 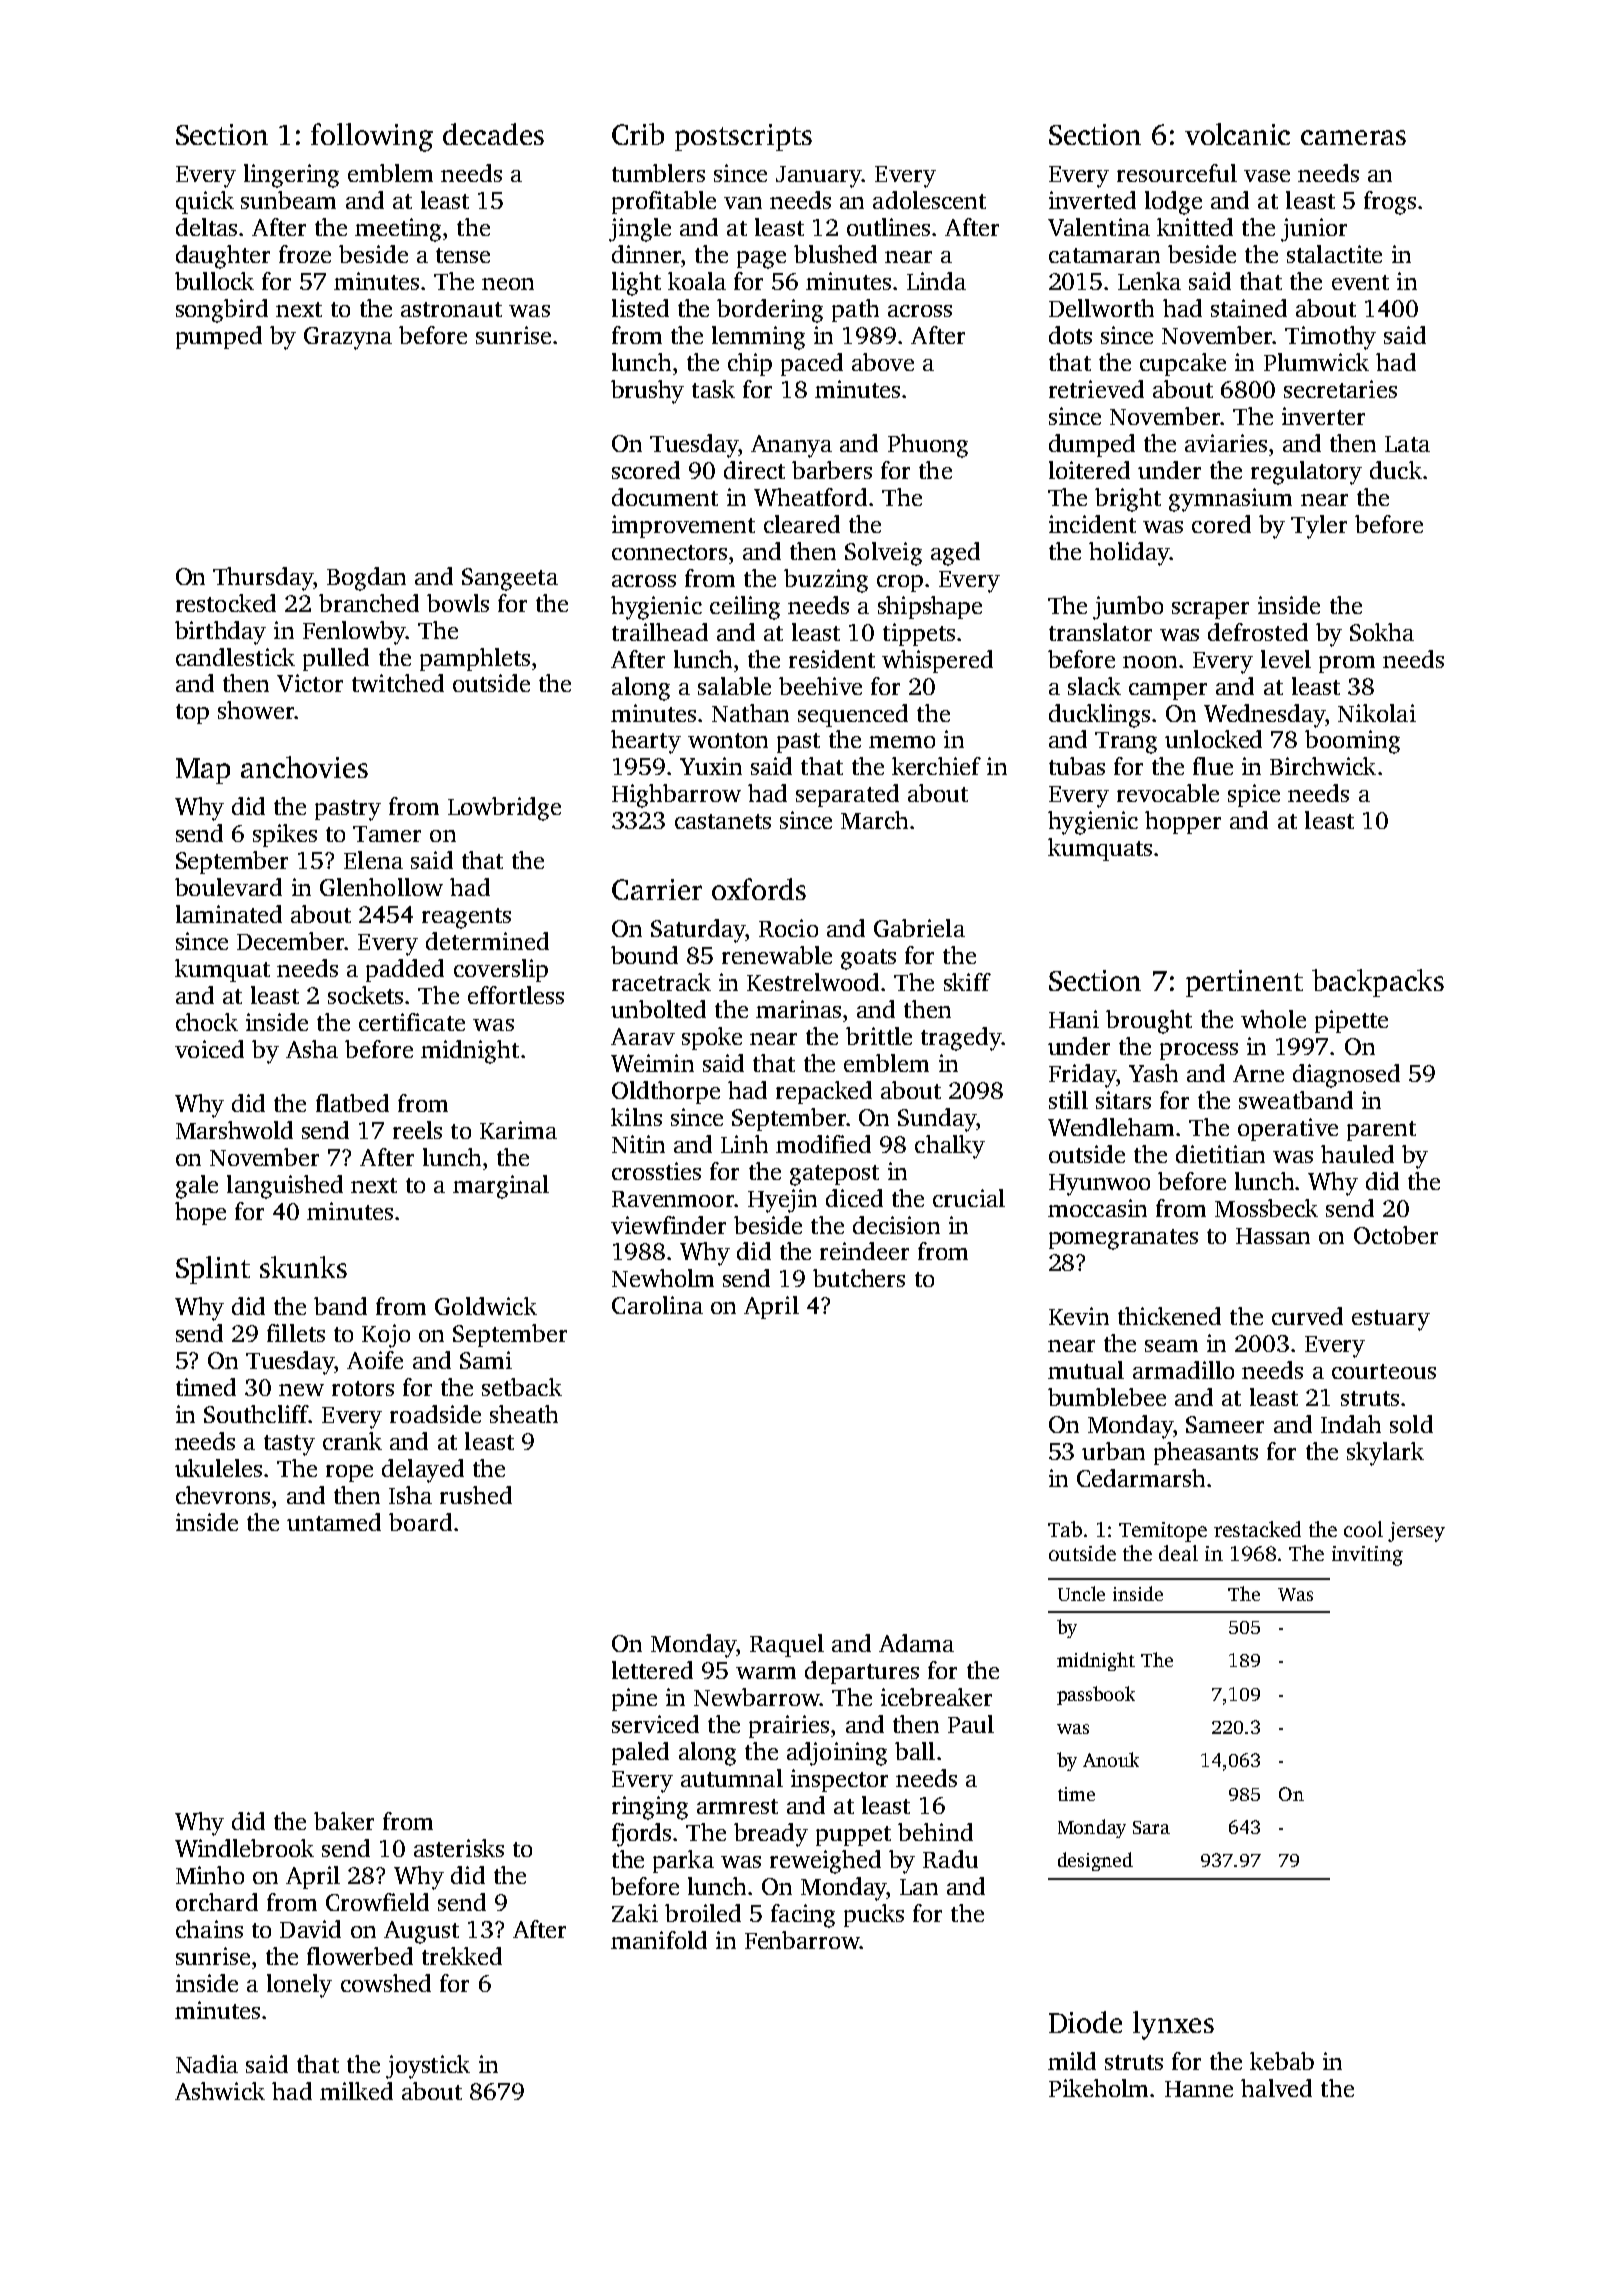 What do you see at coordinates (1411, 1424) in the screenshot?
I see `sold` at bounding box center [1411, 1424].
